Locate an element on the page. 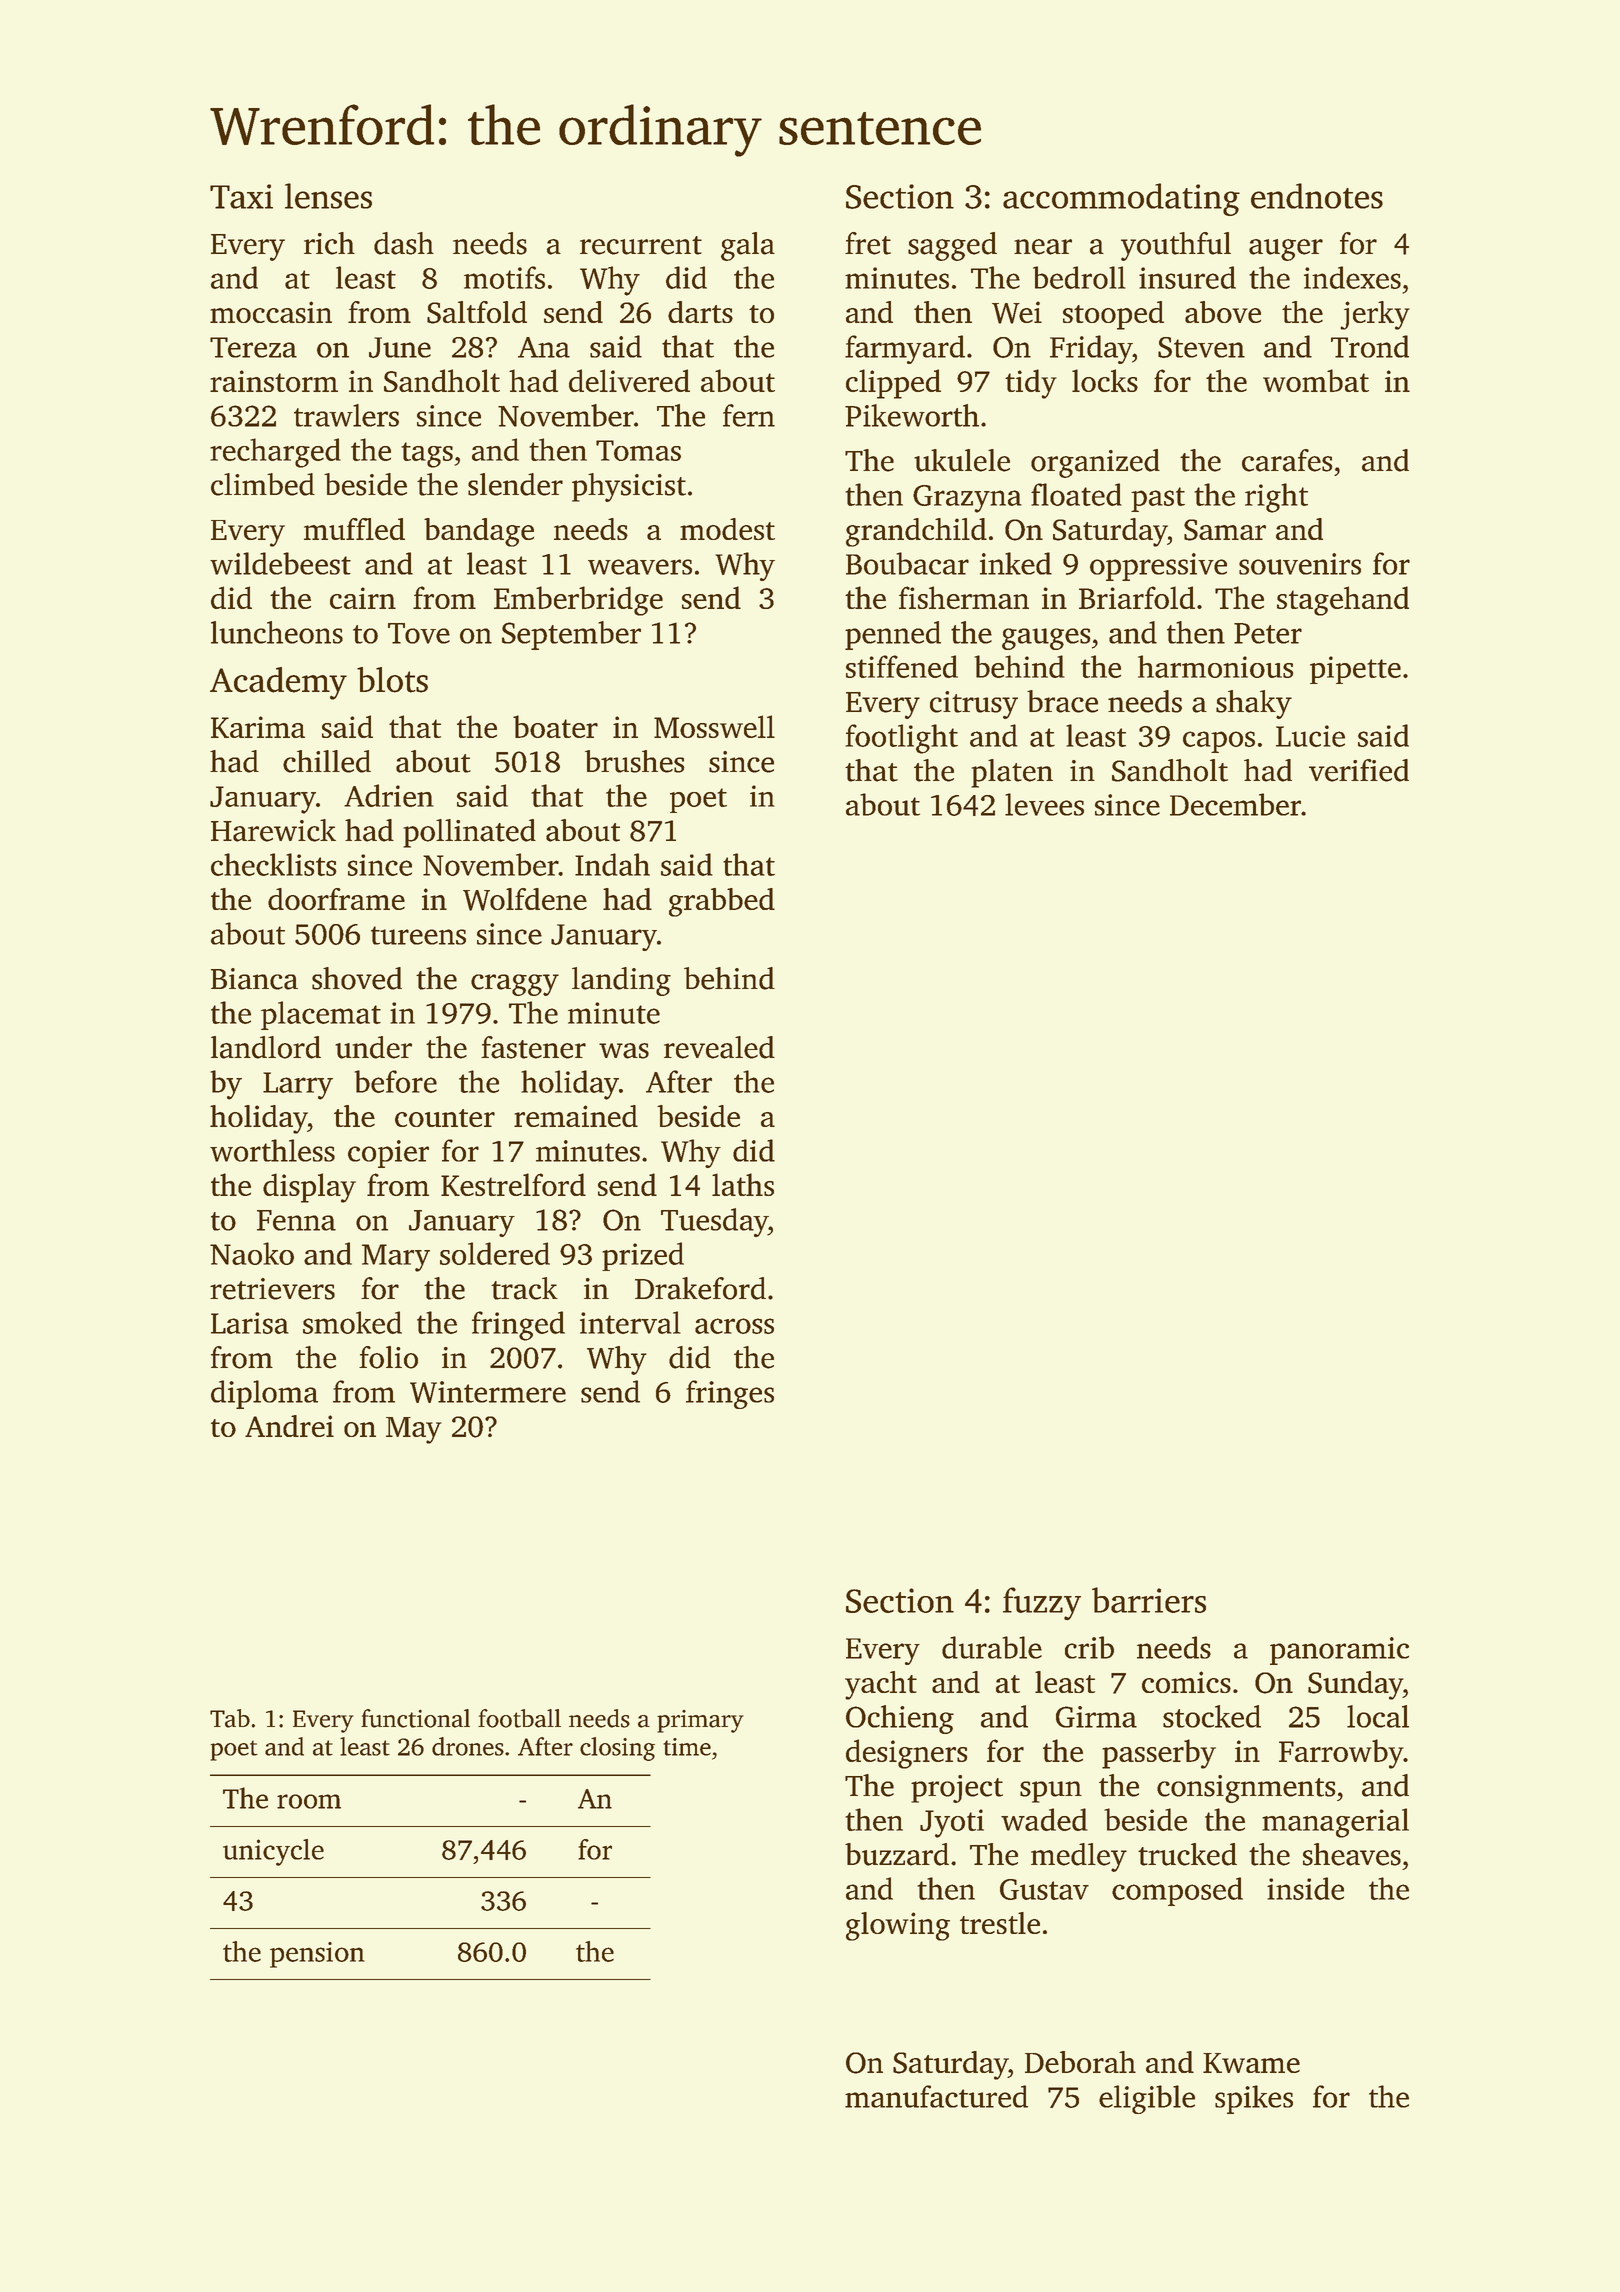 The height and width of the image is (2292, 1620). pension is located at coordinates (317, 1955).
